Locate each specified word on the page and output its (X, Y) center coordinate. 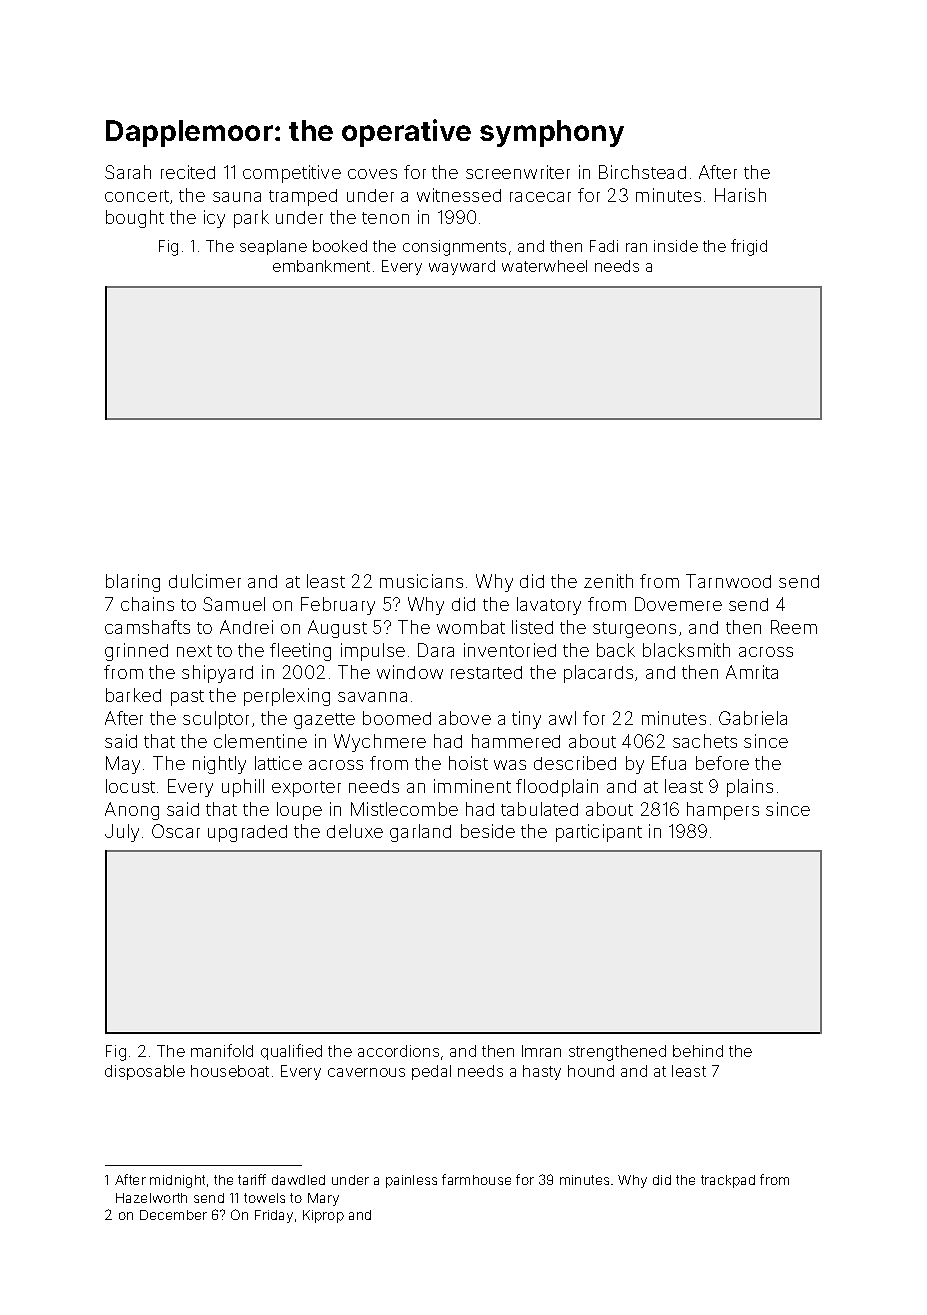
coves (372, 174)
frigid (749, 247)
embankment (321, 266)
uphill (243, 788)
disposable (145, 1072)
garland (420, 833)
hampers (723, 811)
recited (188, 172)
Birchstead (642, 172)
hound (591, 1071)
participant (599, 833)
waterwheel (544, 266)
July (122, 833)
